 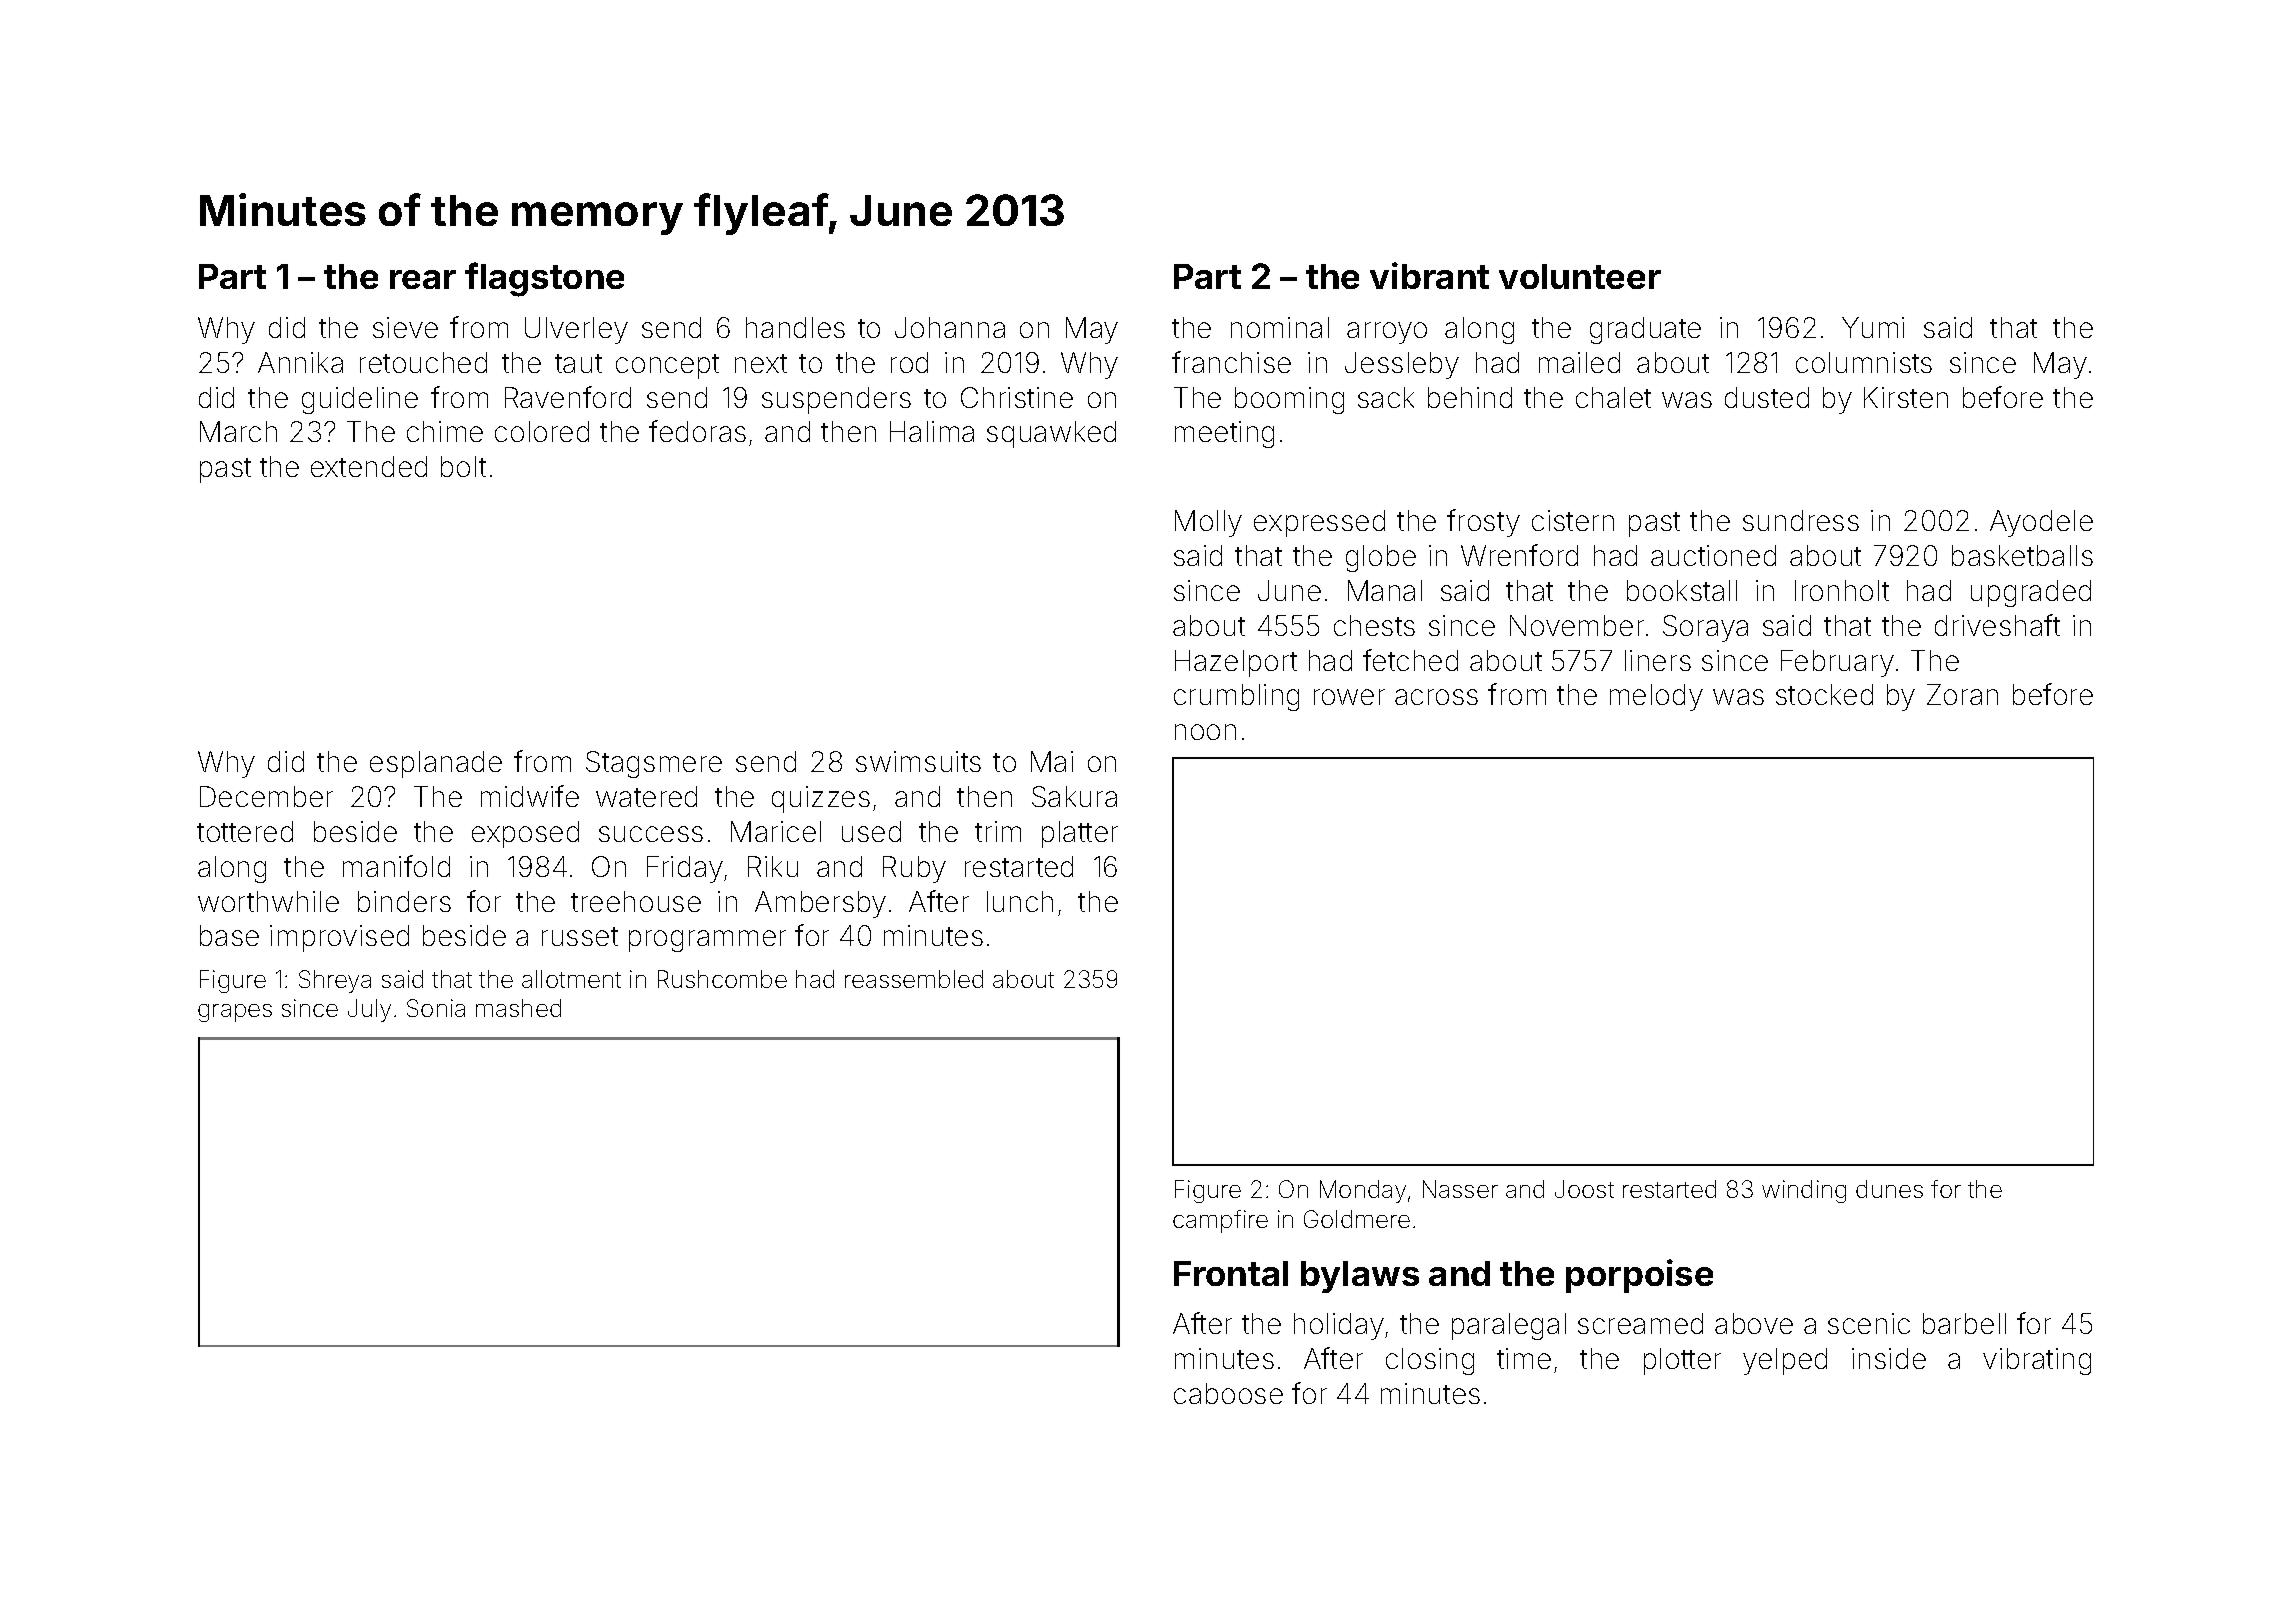 What do you see at coordinates (1705, 628) in the page?
I see `Soraya` at bounding box center [1705, 628].
